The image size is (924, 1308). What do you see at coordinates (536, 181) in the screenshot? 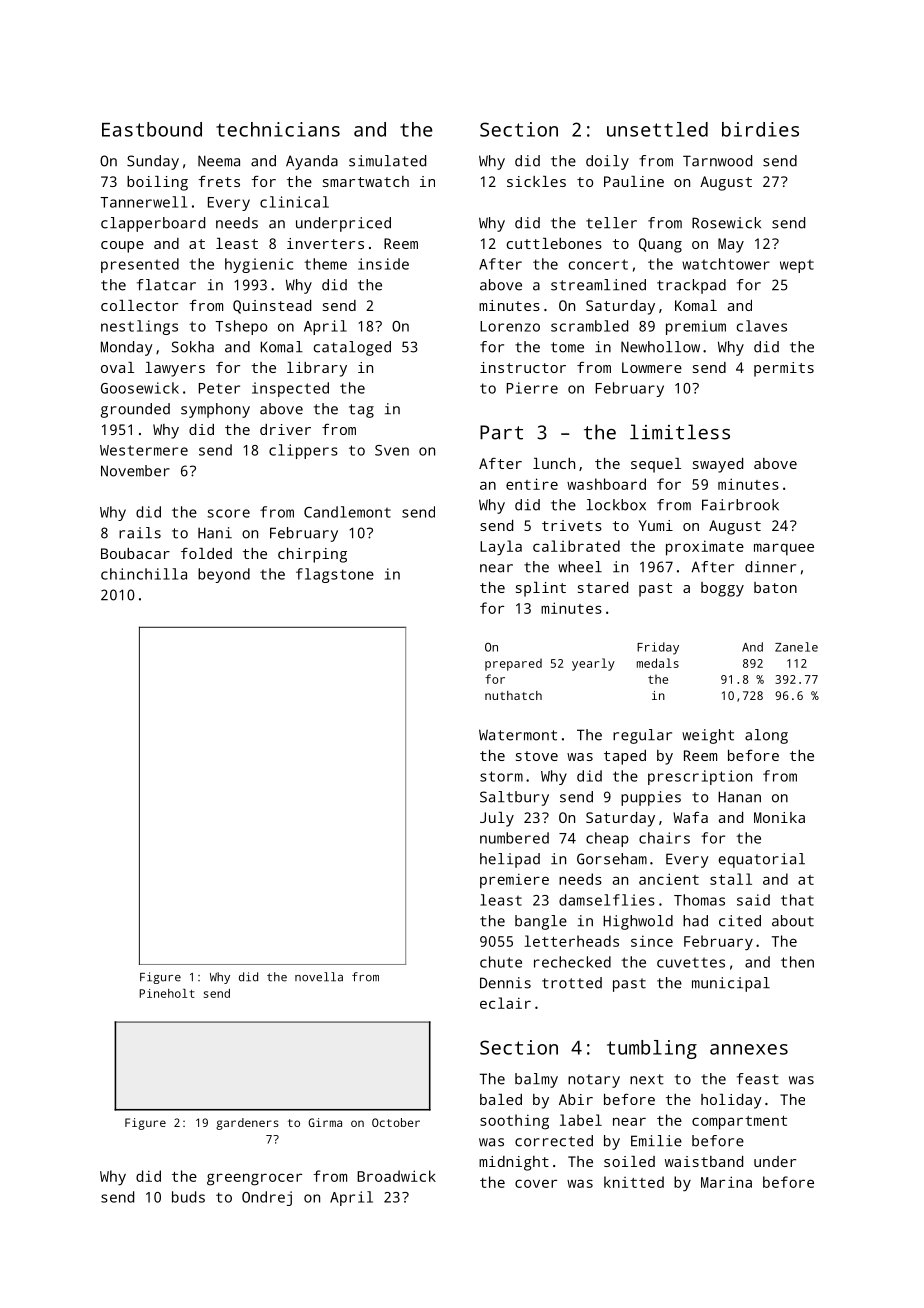
I see `sickles` at bounding box center [536, 181].
